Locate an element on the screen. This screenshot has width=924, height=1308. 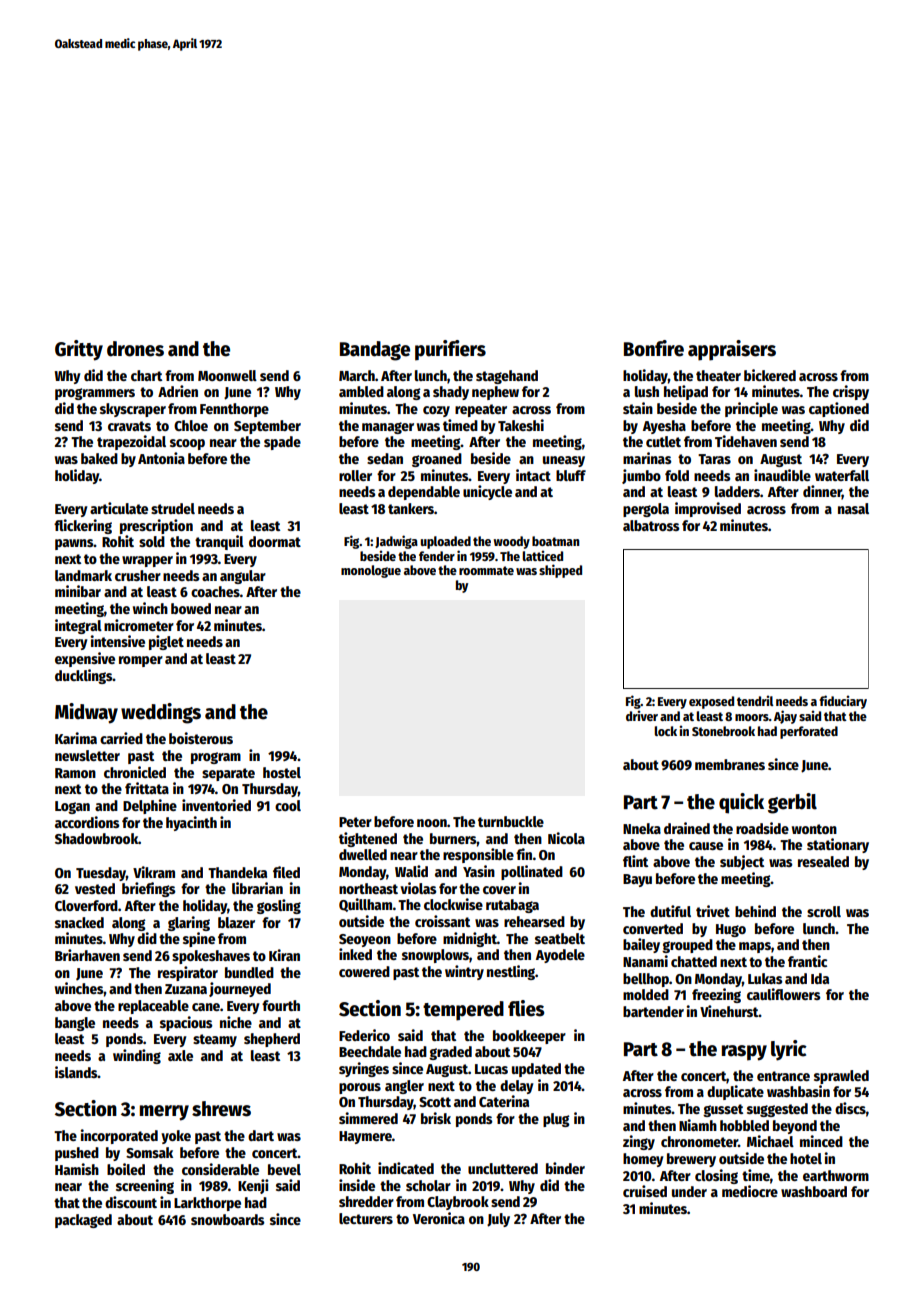
rehearsed is located at coordinates (534, 921).
